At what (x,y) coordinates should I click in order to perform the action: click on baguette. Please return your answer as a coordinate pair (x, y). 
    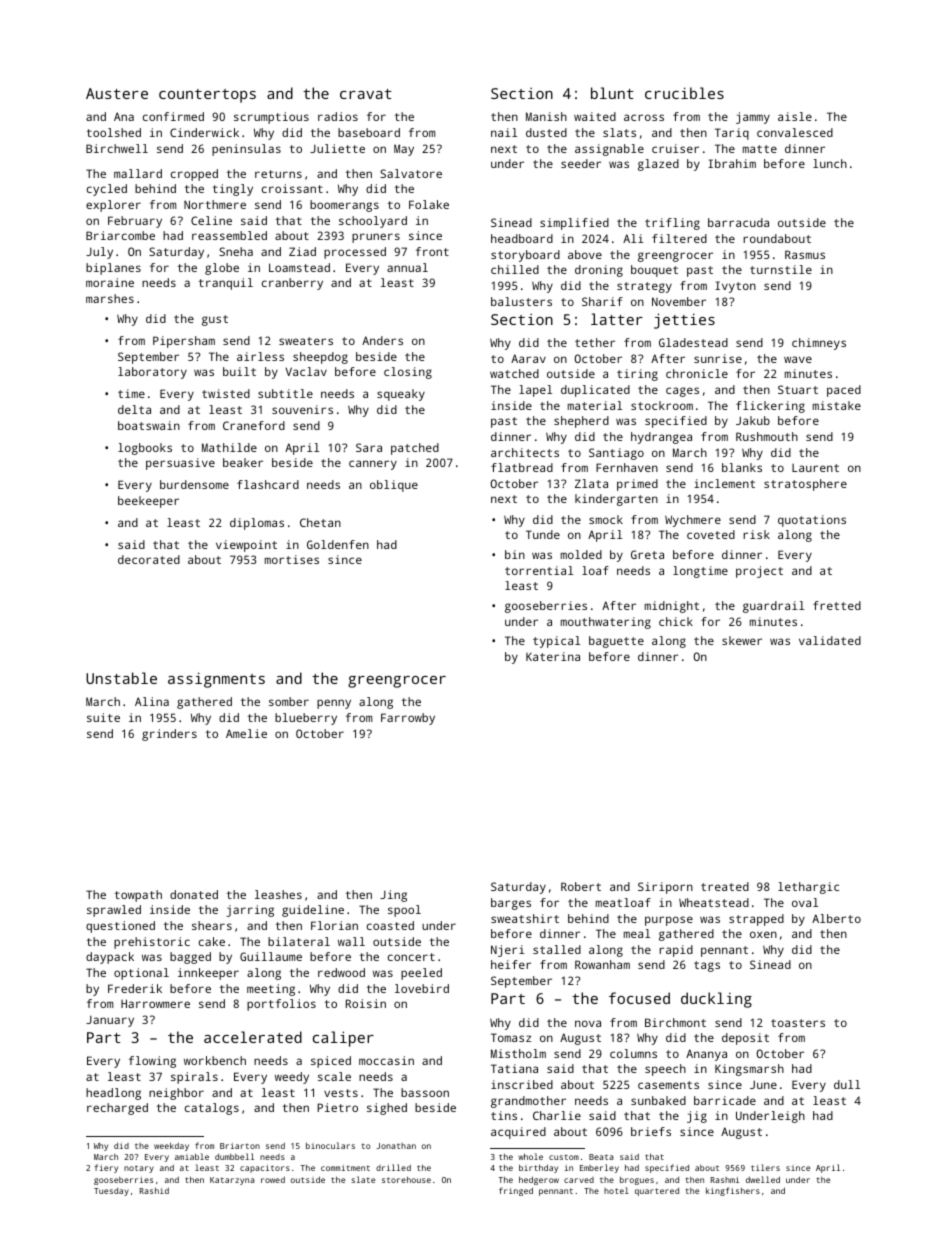
    Looking at the image, I should click on (616, 642).
